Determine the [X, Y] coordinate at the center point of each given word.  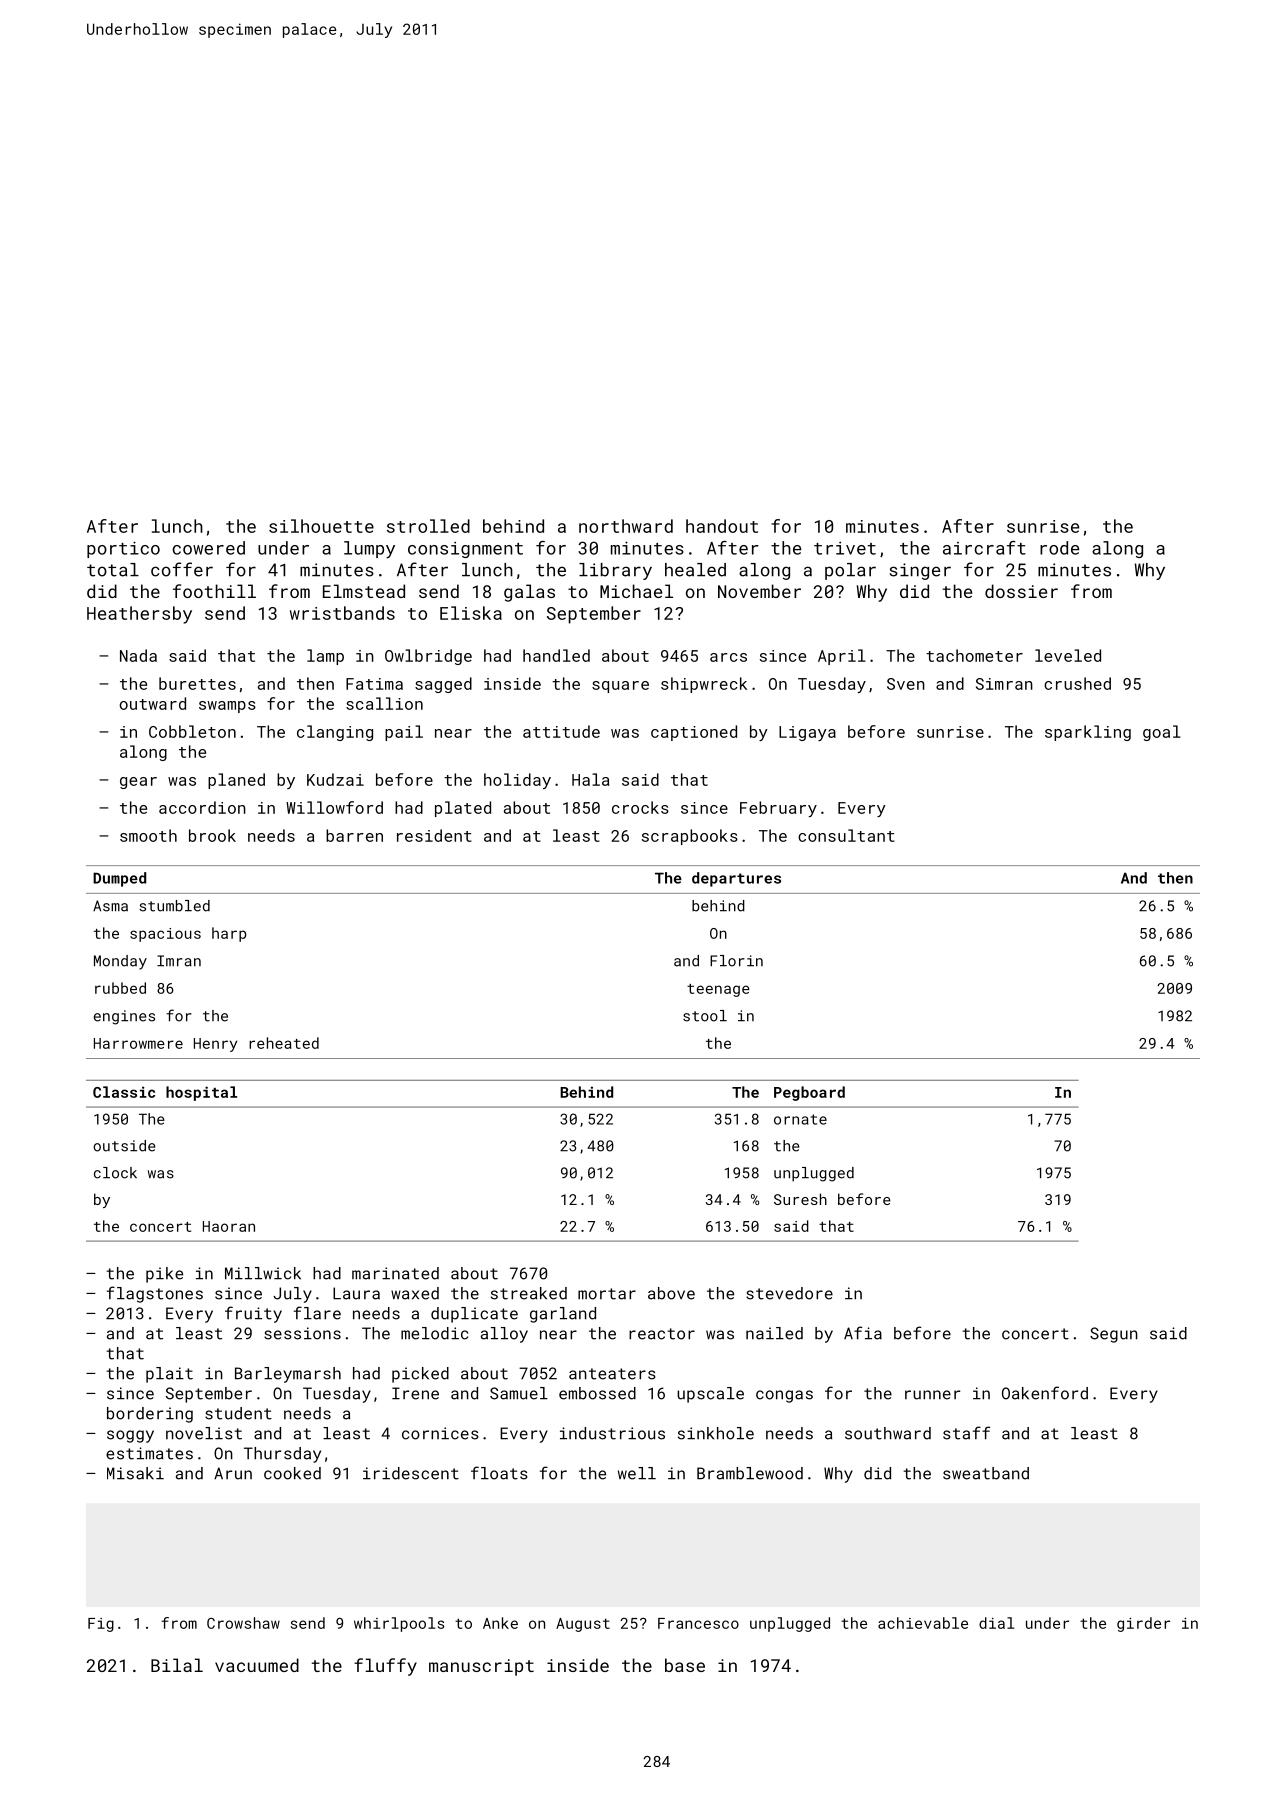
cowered [209, 548]
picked [420, 1375]
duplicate [474, 1315]
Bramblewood [750, 1473]
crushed [1077, 683]
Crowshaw [243, 1623]
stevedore [789, 1293]
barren [354, 835]
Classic [124, 1092]
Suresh [800, 1199]
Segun [1114, 1335]
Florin [736, 961]
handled [556, 655]
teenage [718, 990]
